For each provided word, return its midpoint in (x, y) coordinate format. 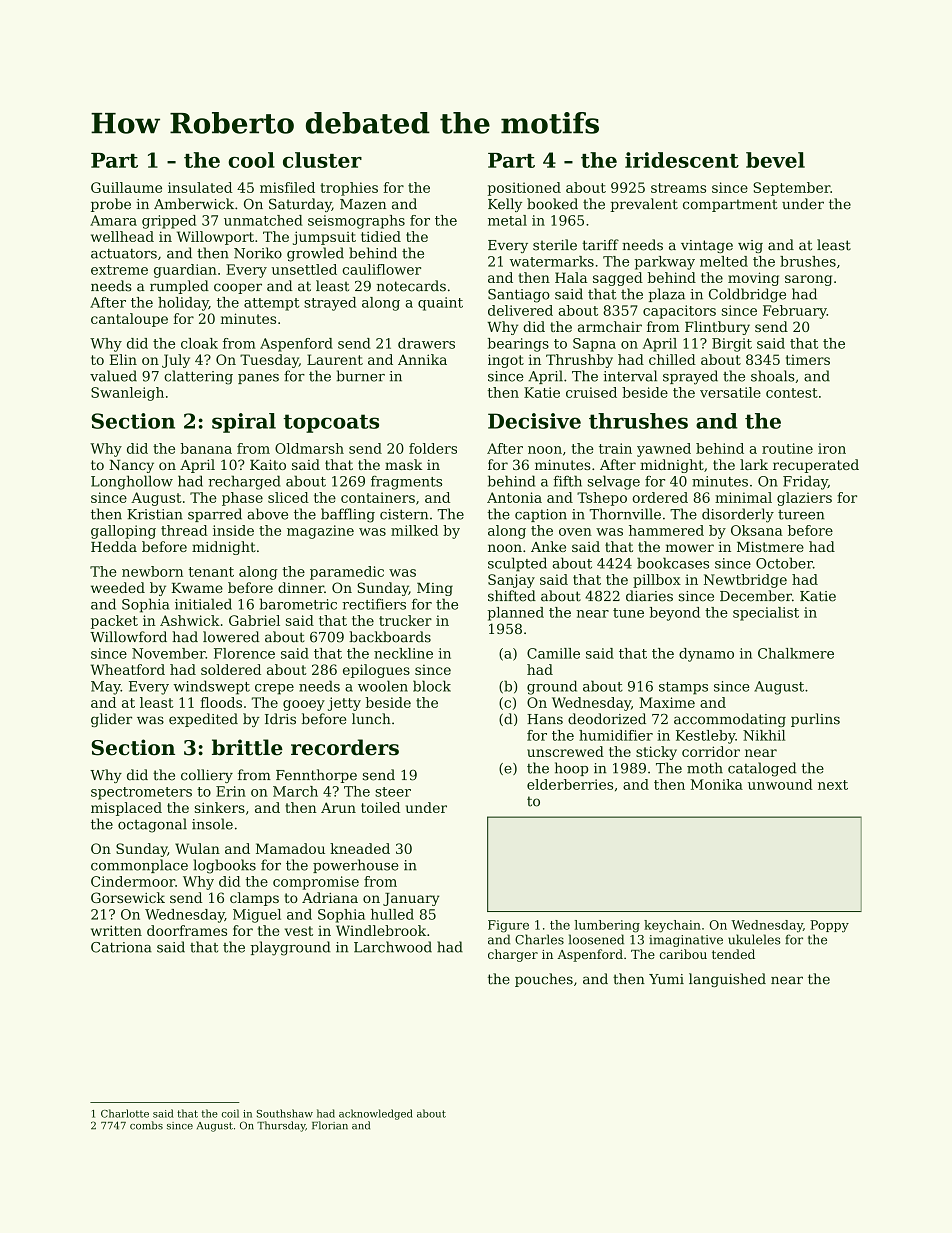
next (833, 785)
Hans (545, 719)
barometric (298, 604)
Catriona (121, 947)
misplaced (126, 809)
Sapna (594, 345)
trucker (405, 620)
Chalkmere (796, 653)
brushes (808, 261)
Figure (508, 926)
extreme (119, 270)
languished (727, 980)
